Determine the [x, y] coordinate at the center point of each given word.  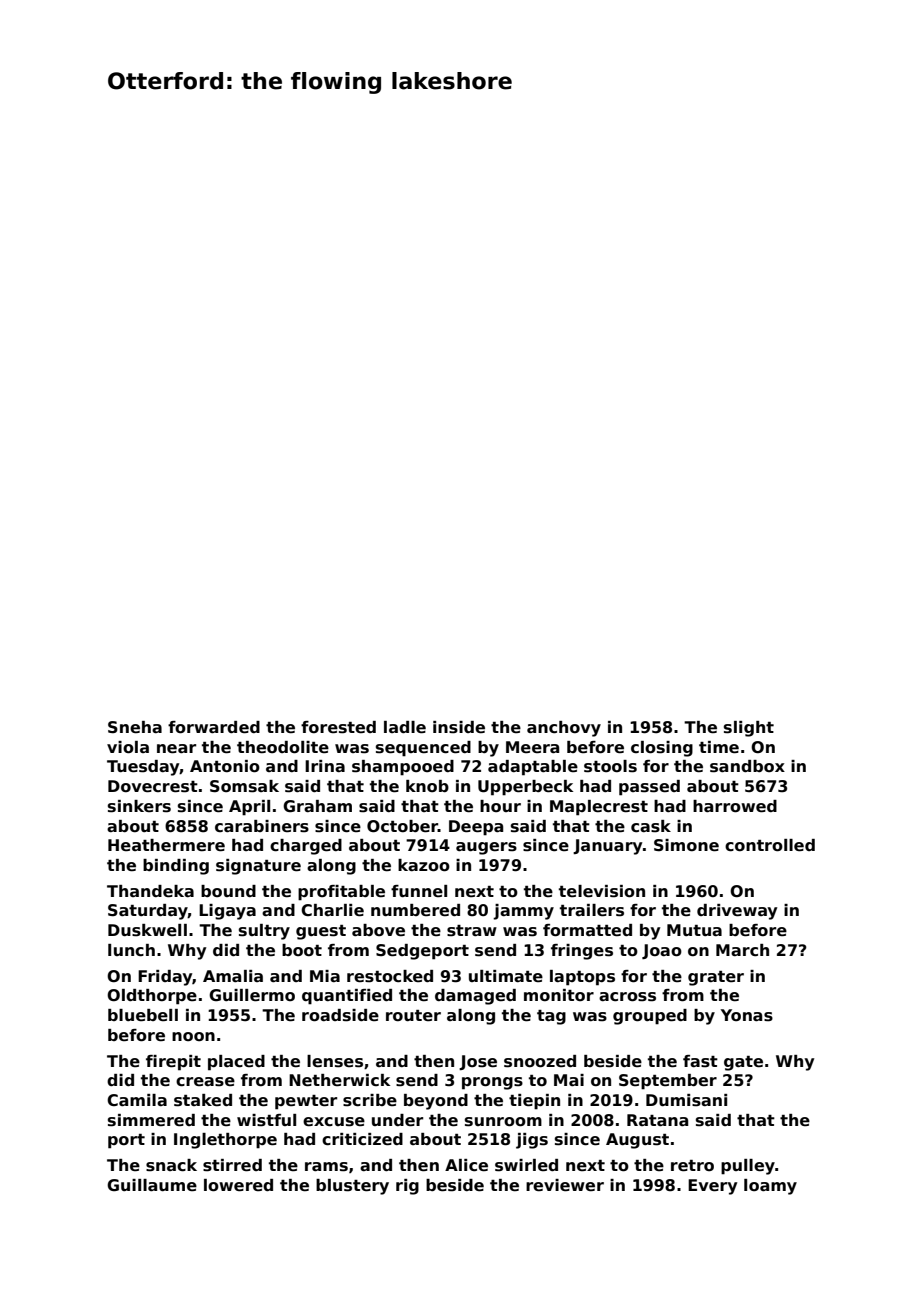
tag [551, 1017]
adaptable [533, 768]
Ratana [657, 1120]
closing [662, 749]
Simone [686, 845]
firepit [173, 1063]
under [397, 1120]
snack [171, 1165]
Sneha [135, 727]
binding [176, 867]
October [402, 826]
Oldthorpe [152, 997]
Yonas [747, 1015]
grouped [650, 1017]
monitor [559, 995]
